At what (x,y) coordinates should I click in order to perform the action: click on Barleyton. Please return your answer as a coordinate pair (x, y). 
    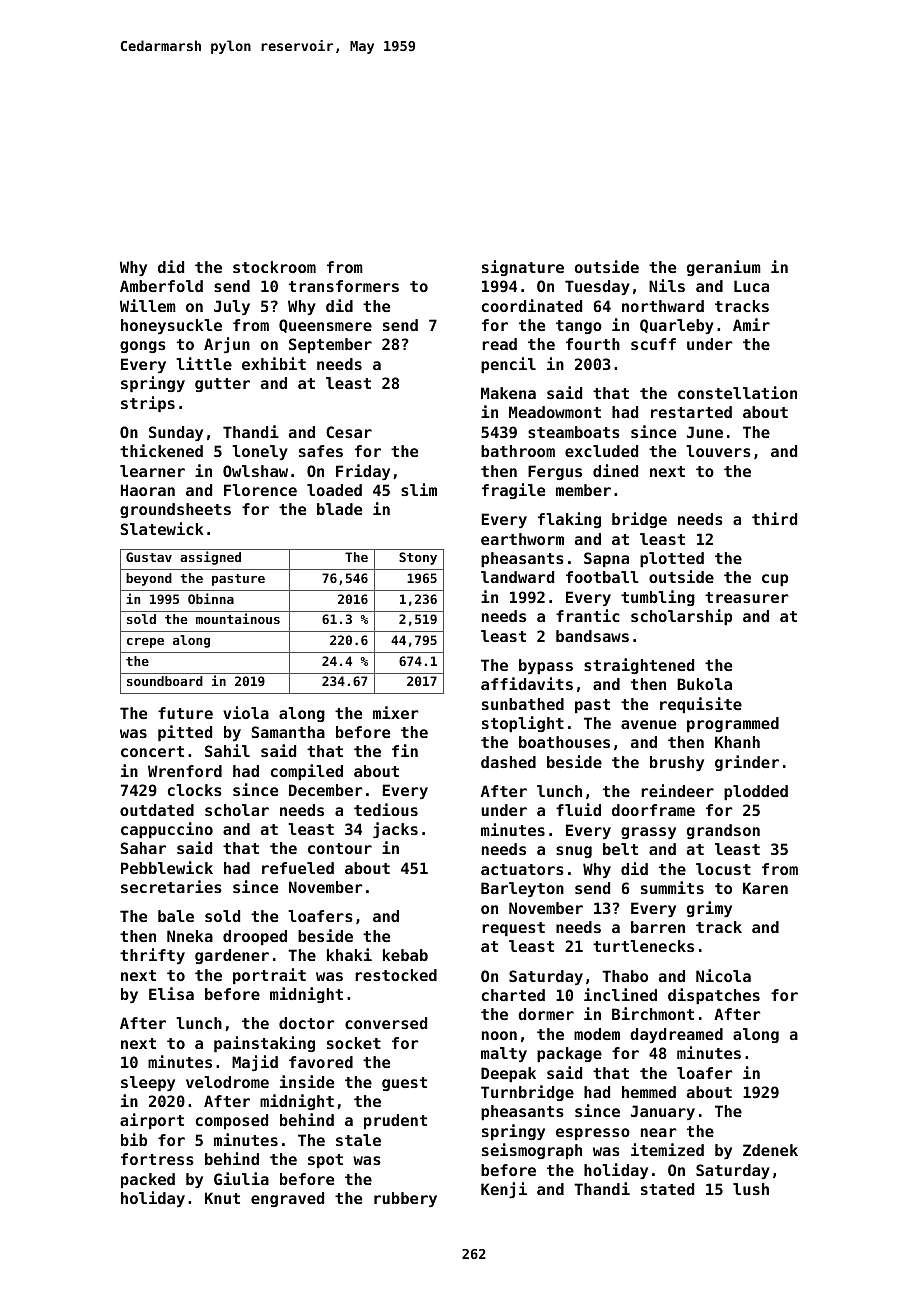
    Looking at the image, I should click on (522, 889).
